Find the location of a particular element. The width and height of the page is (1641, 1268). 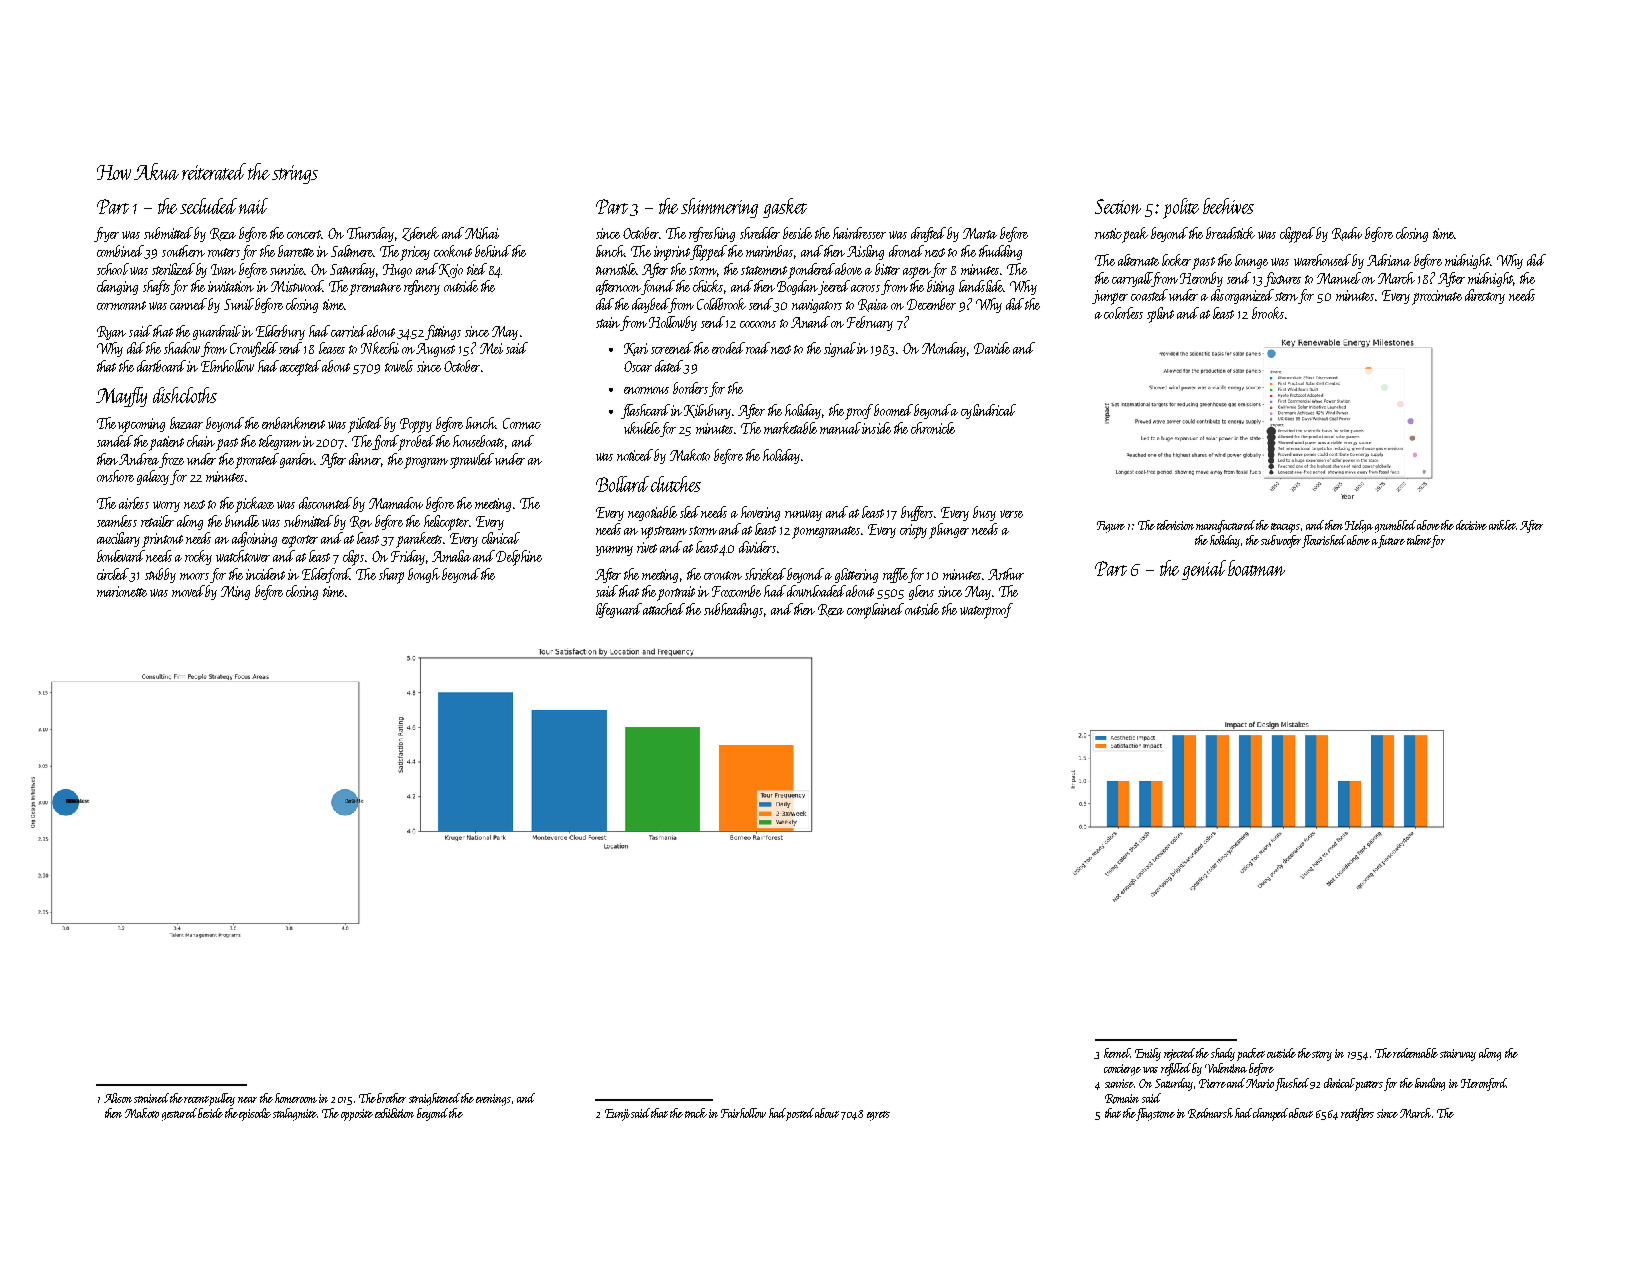

kernel is located at coordinates (1117, 1053).
